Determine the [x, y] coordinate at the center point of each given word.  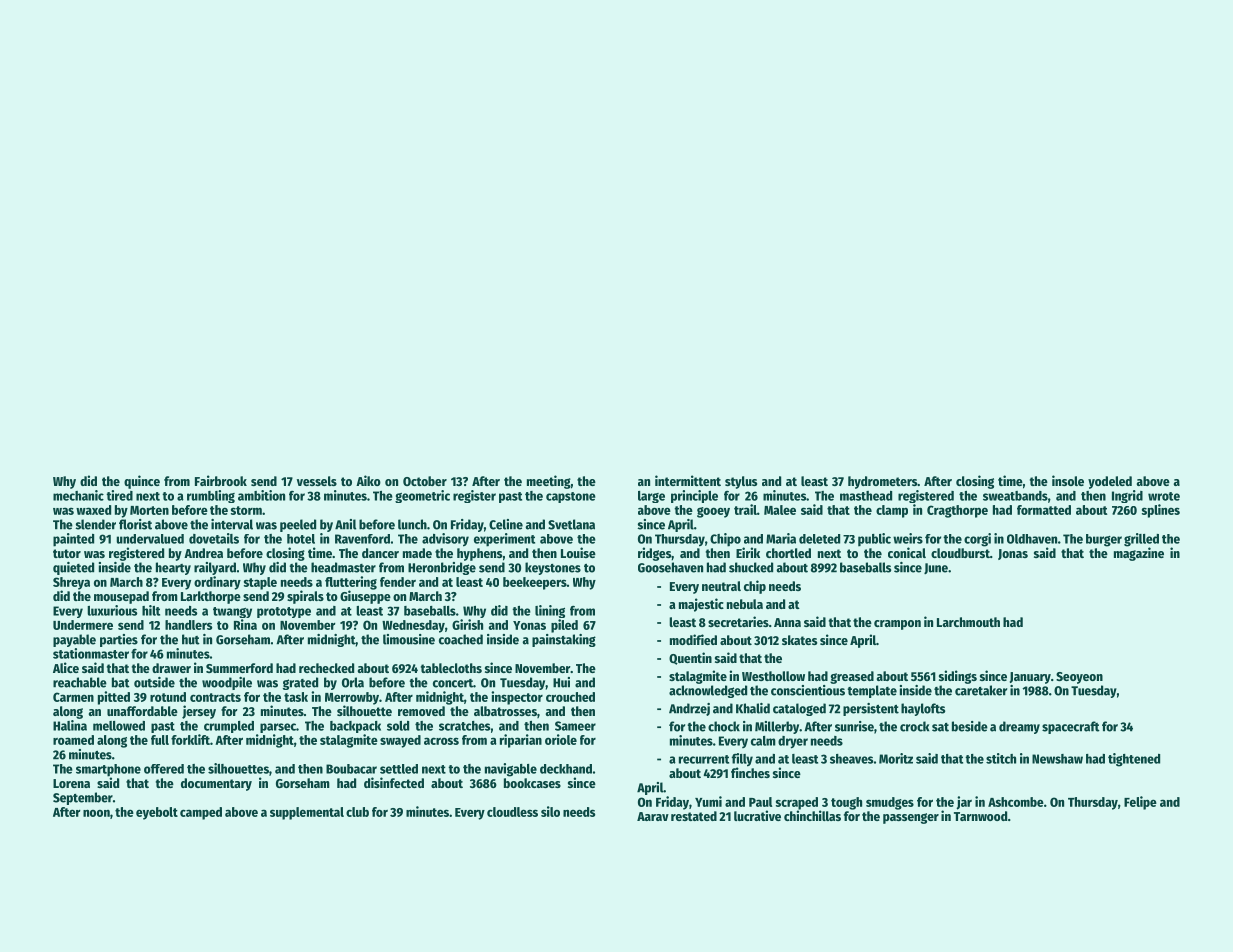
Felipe [1140, 803]
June [936, 568]
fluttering [351, 583]
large [651, 497]
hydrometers [882, 482]
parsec [278, 728]
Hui [561, 682]
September [83, 798]
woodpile [227, 683]
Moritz [896, 758]
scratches [464, 726]
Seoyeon [1079, 678]
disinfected [394, 782]
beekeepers [535, 583]
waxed [93, 510]
